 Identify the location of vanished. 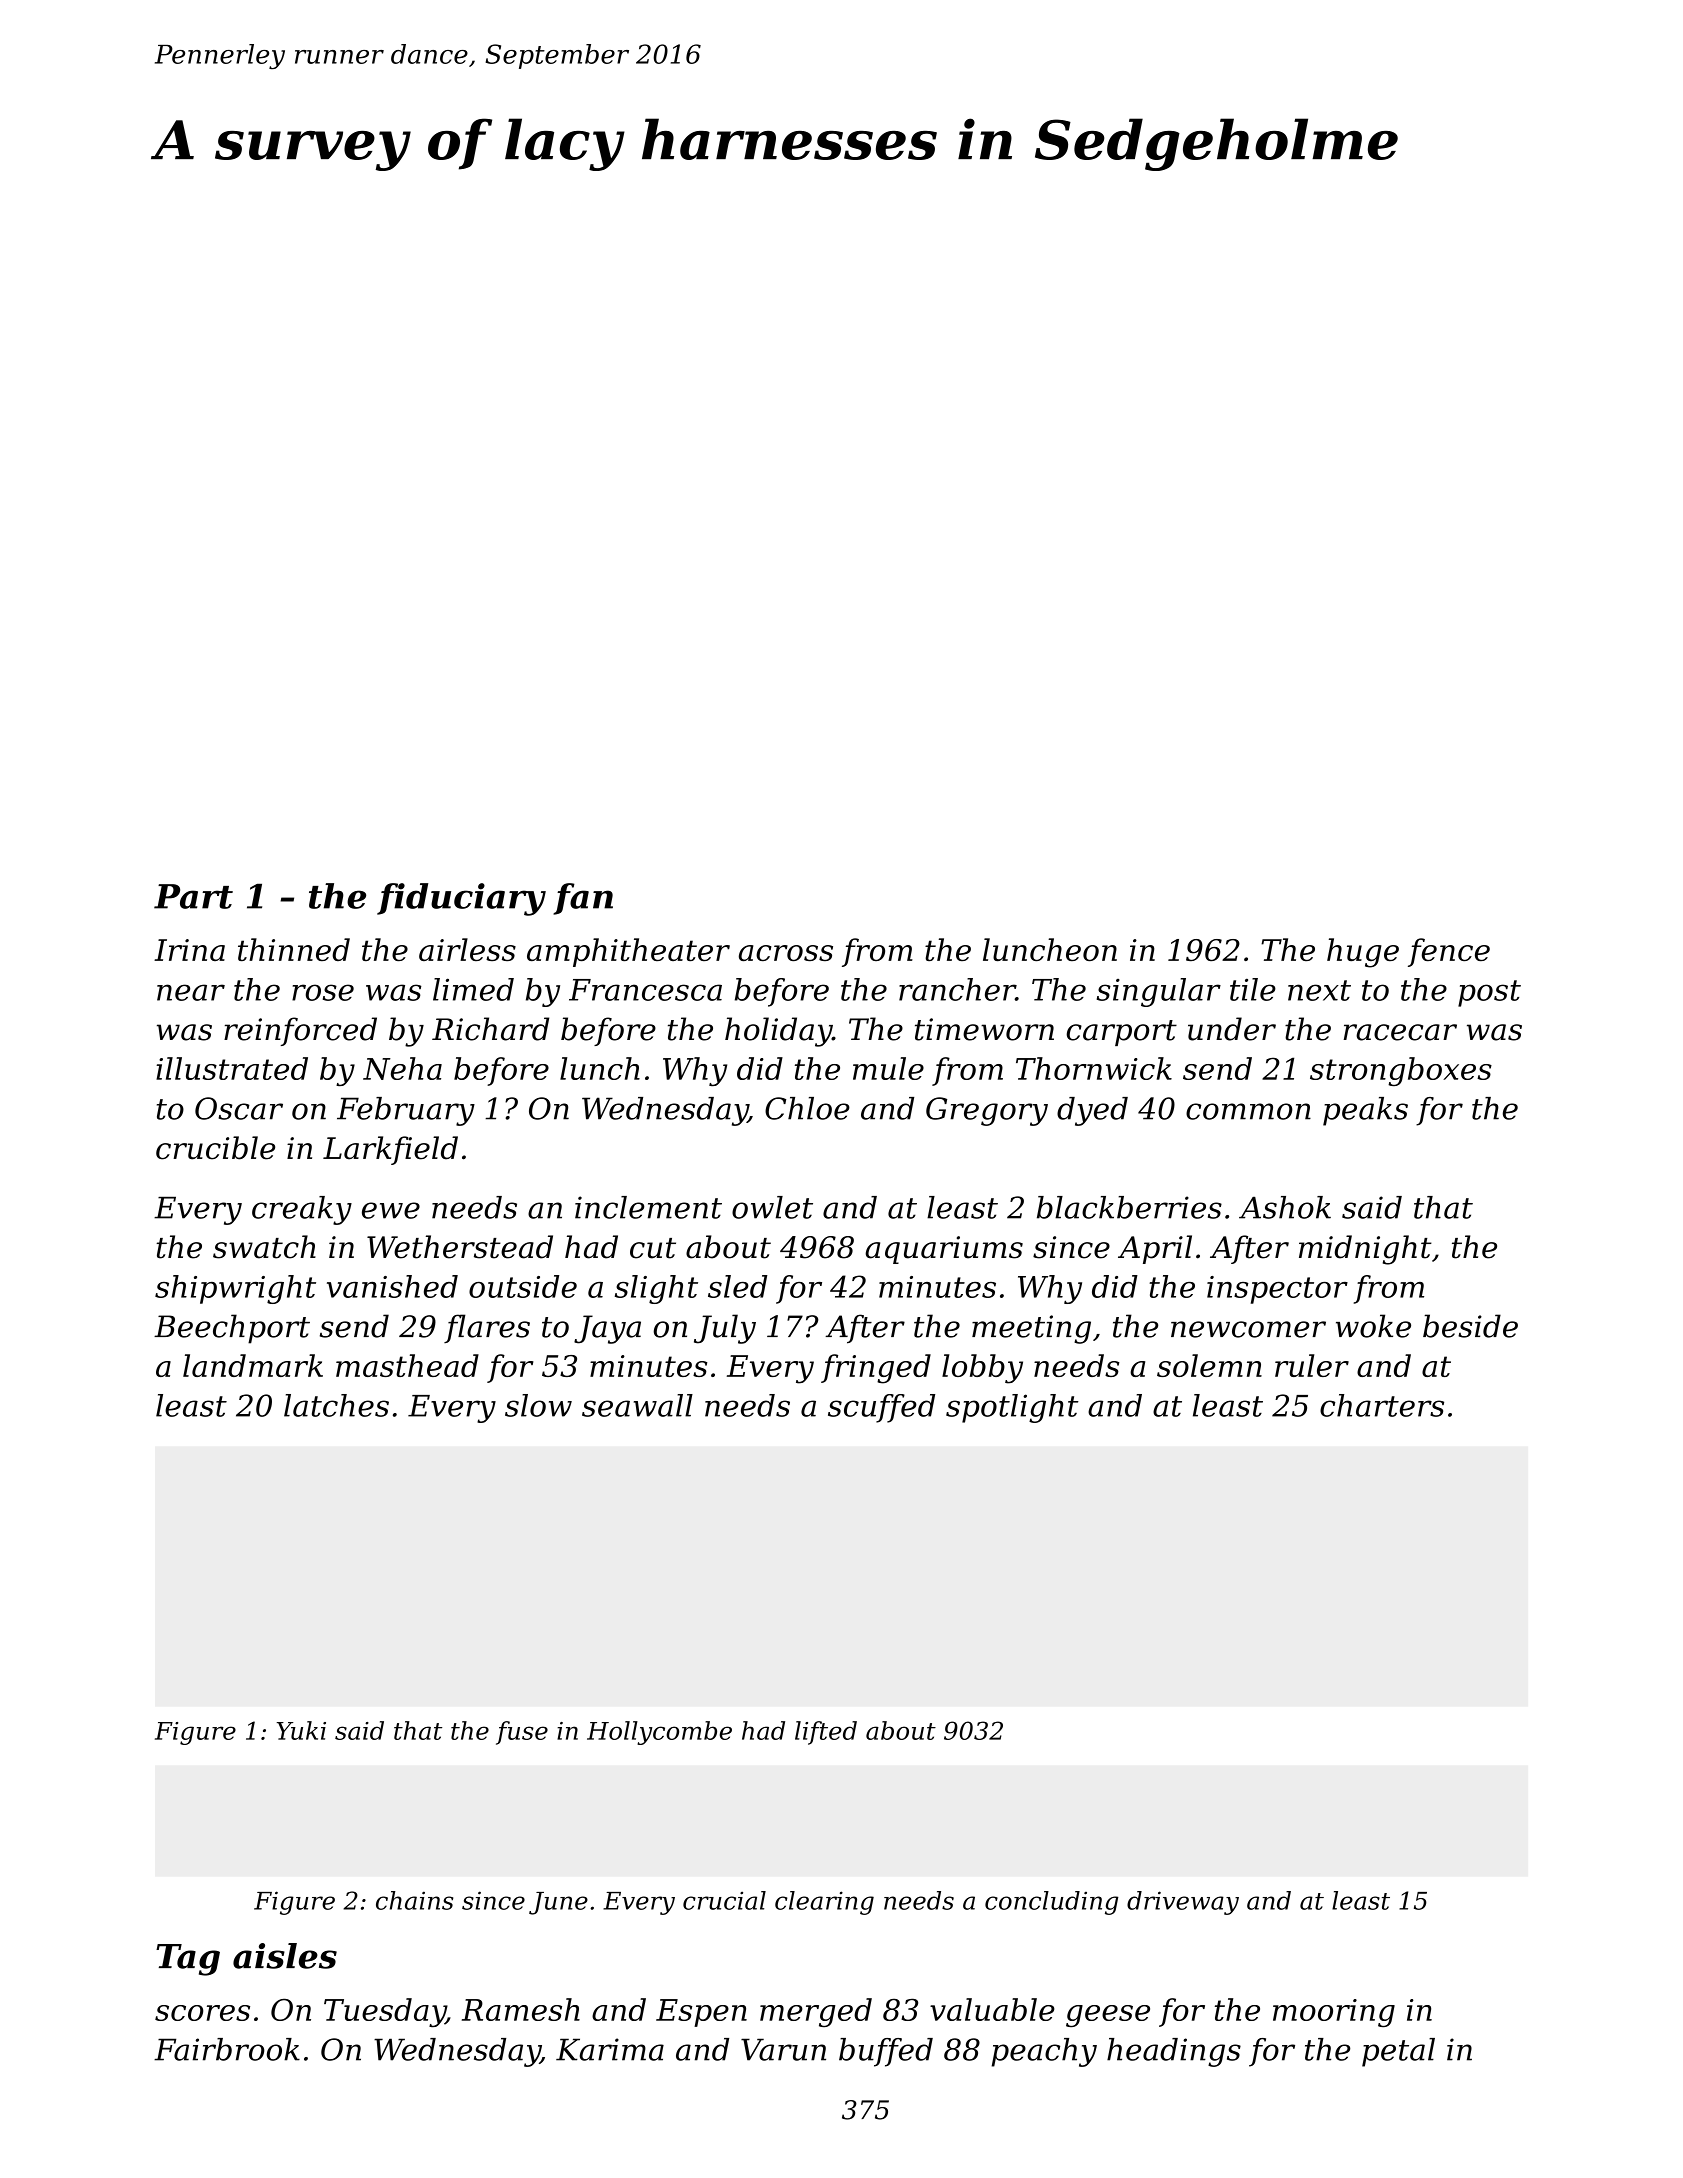
(392, 1286).
